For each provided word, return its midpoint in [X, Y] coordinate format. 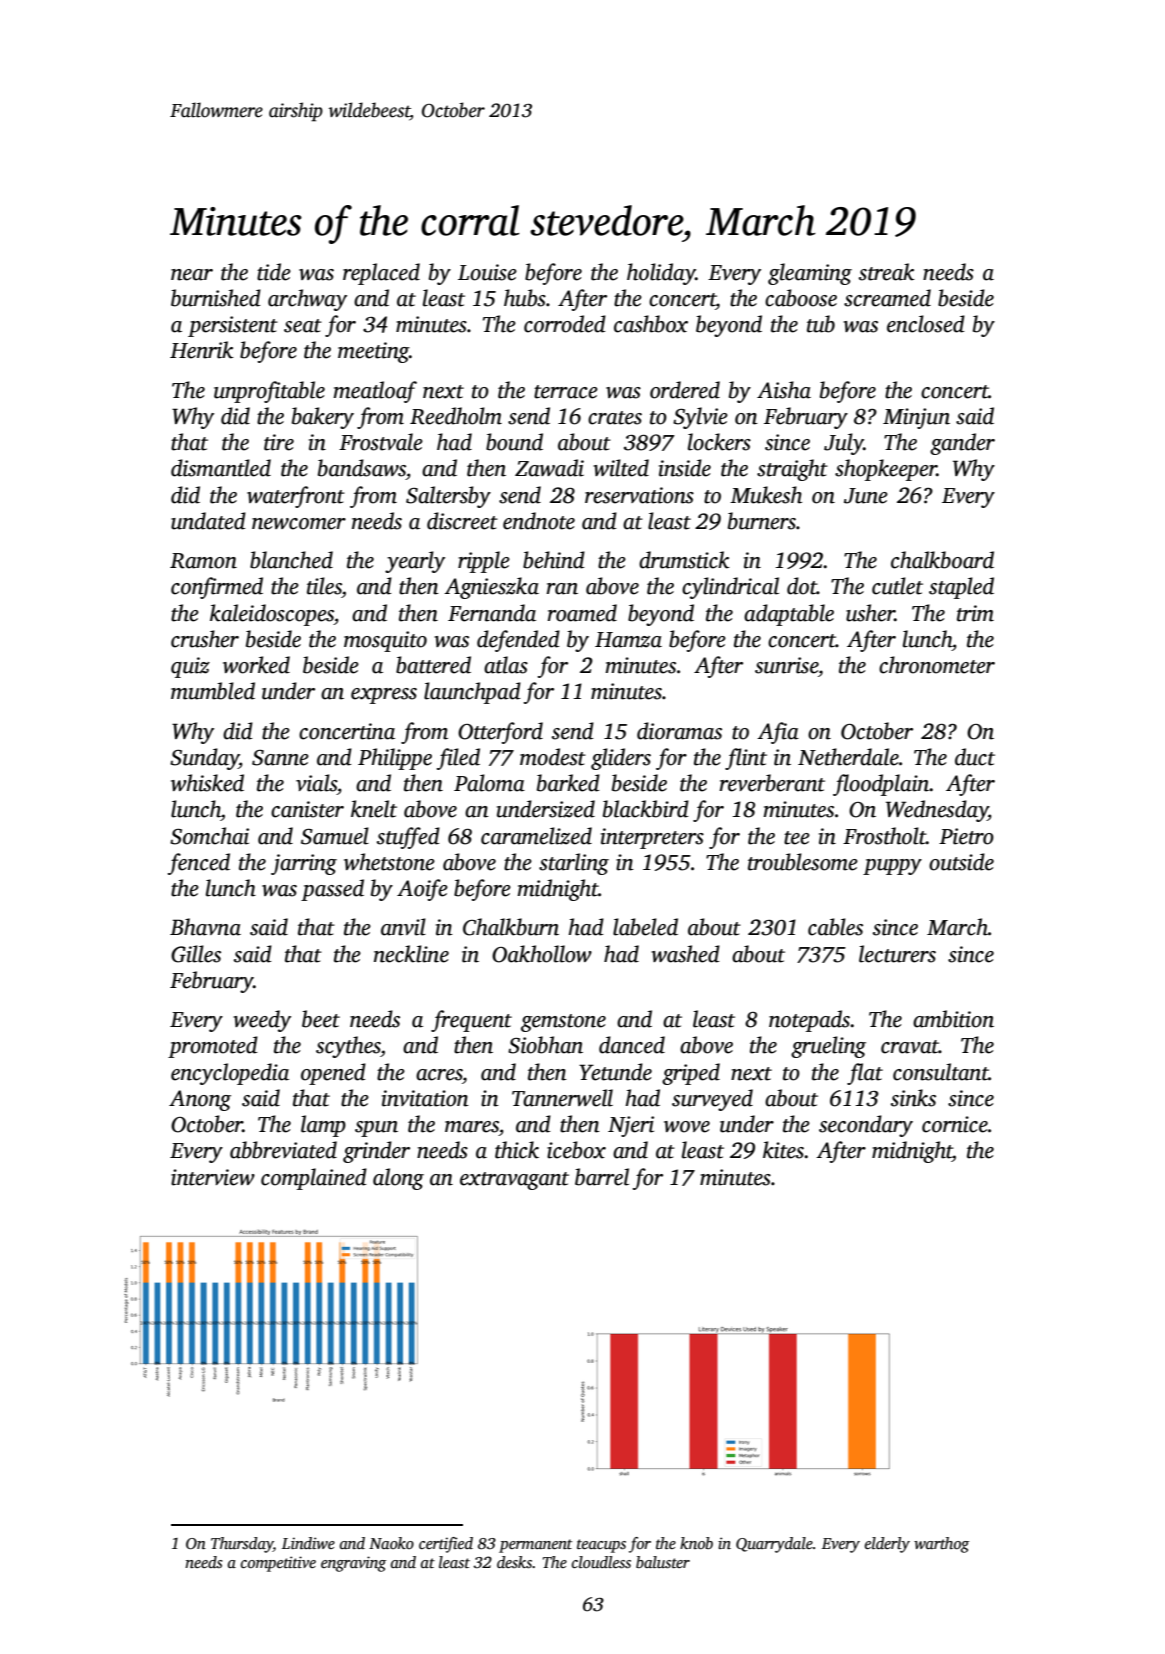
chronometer [937, 665]
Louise [487, 272]
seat [303, 326]
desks [515, 1562]
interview [213, 1177]
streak [887, 272]
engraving [353, 1564]
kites [783, 1150]
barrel [602, 1177]
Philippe [395, 759]
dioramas [679, 731]
